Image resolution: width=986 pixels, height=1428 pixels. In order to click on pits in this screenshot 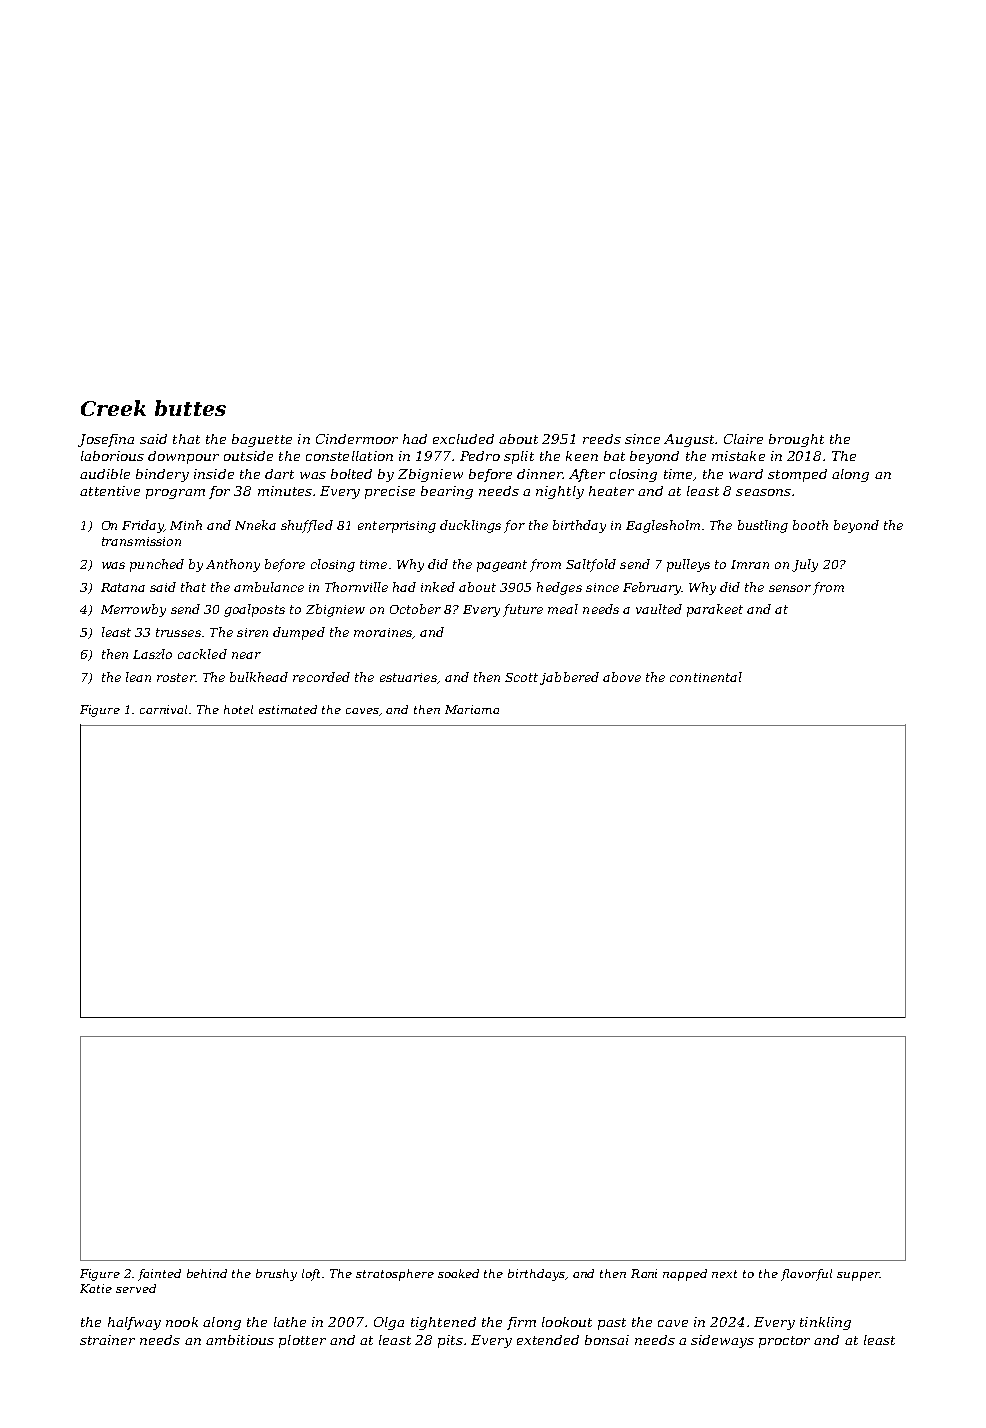, I will do `click(450, 1341)`.
